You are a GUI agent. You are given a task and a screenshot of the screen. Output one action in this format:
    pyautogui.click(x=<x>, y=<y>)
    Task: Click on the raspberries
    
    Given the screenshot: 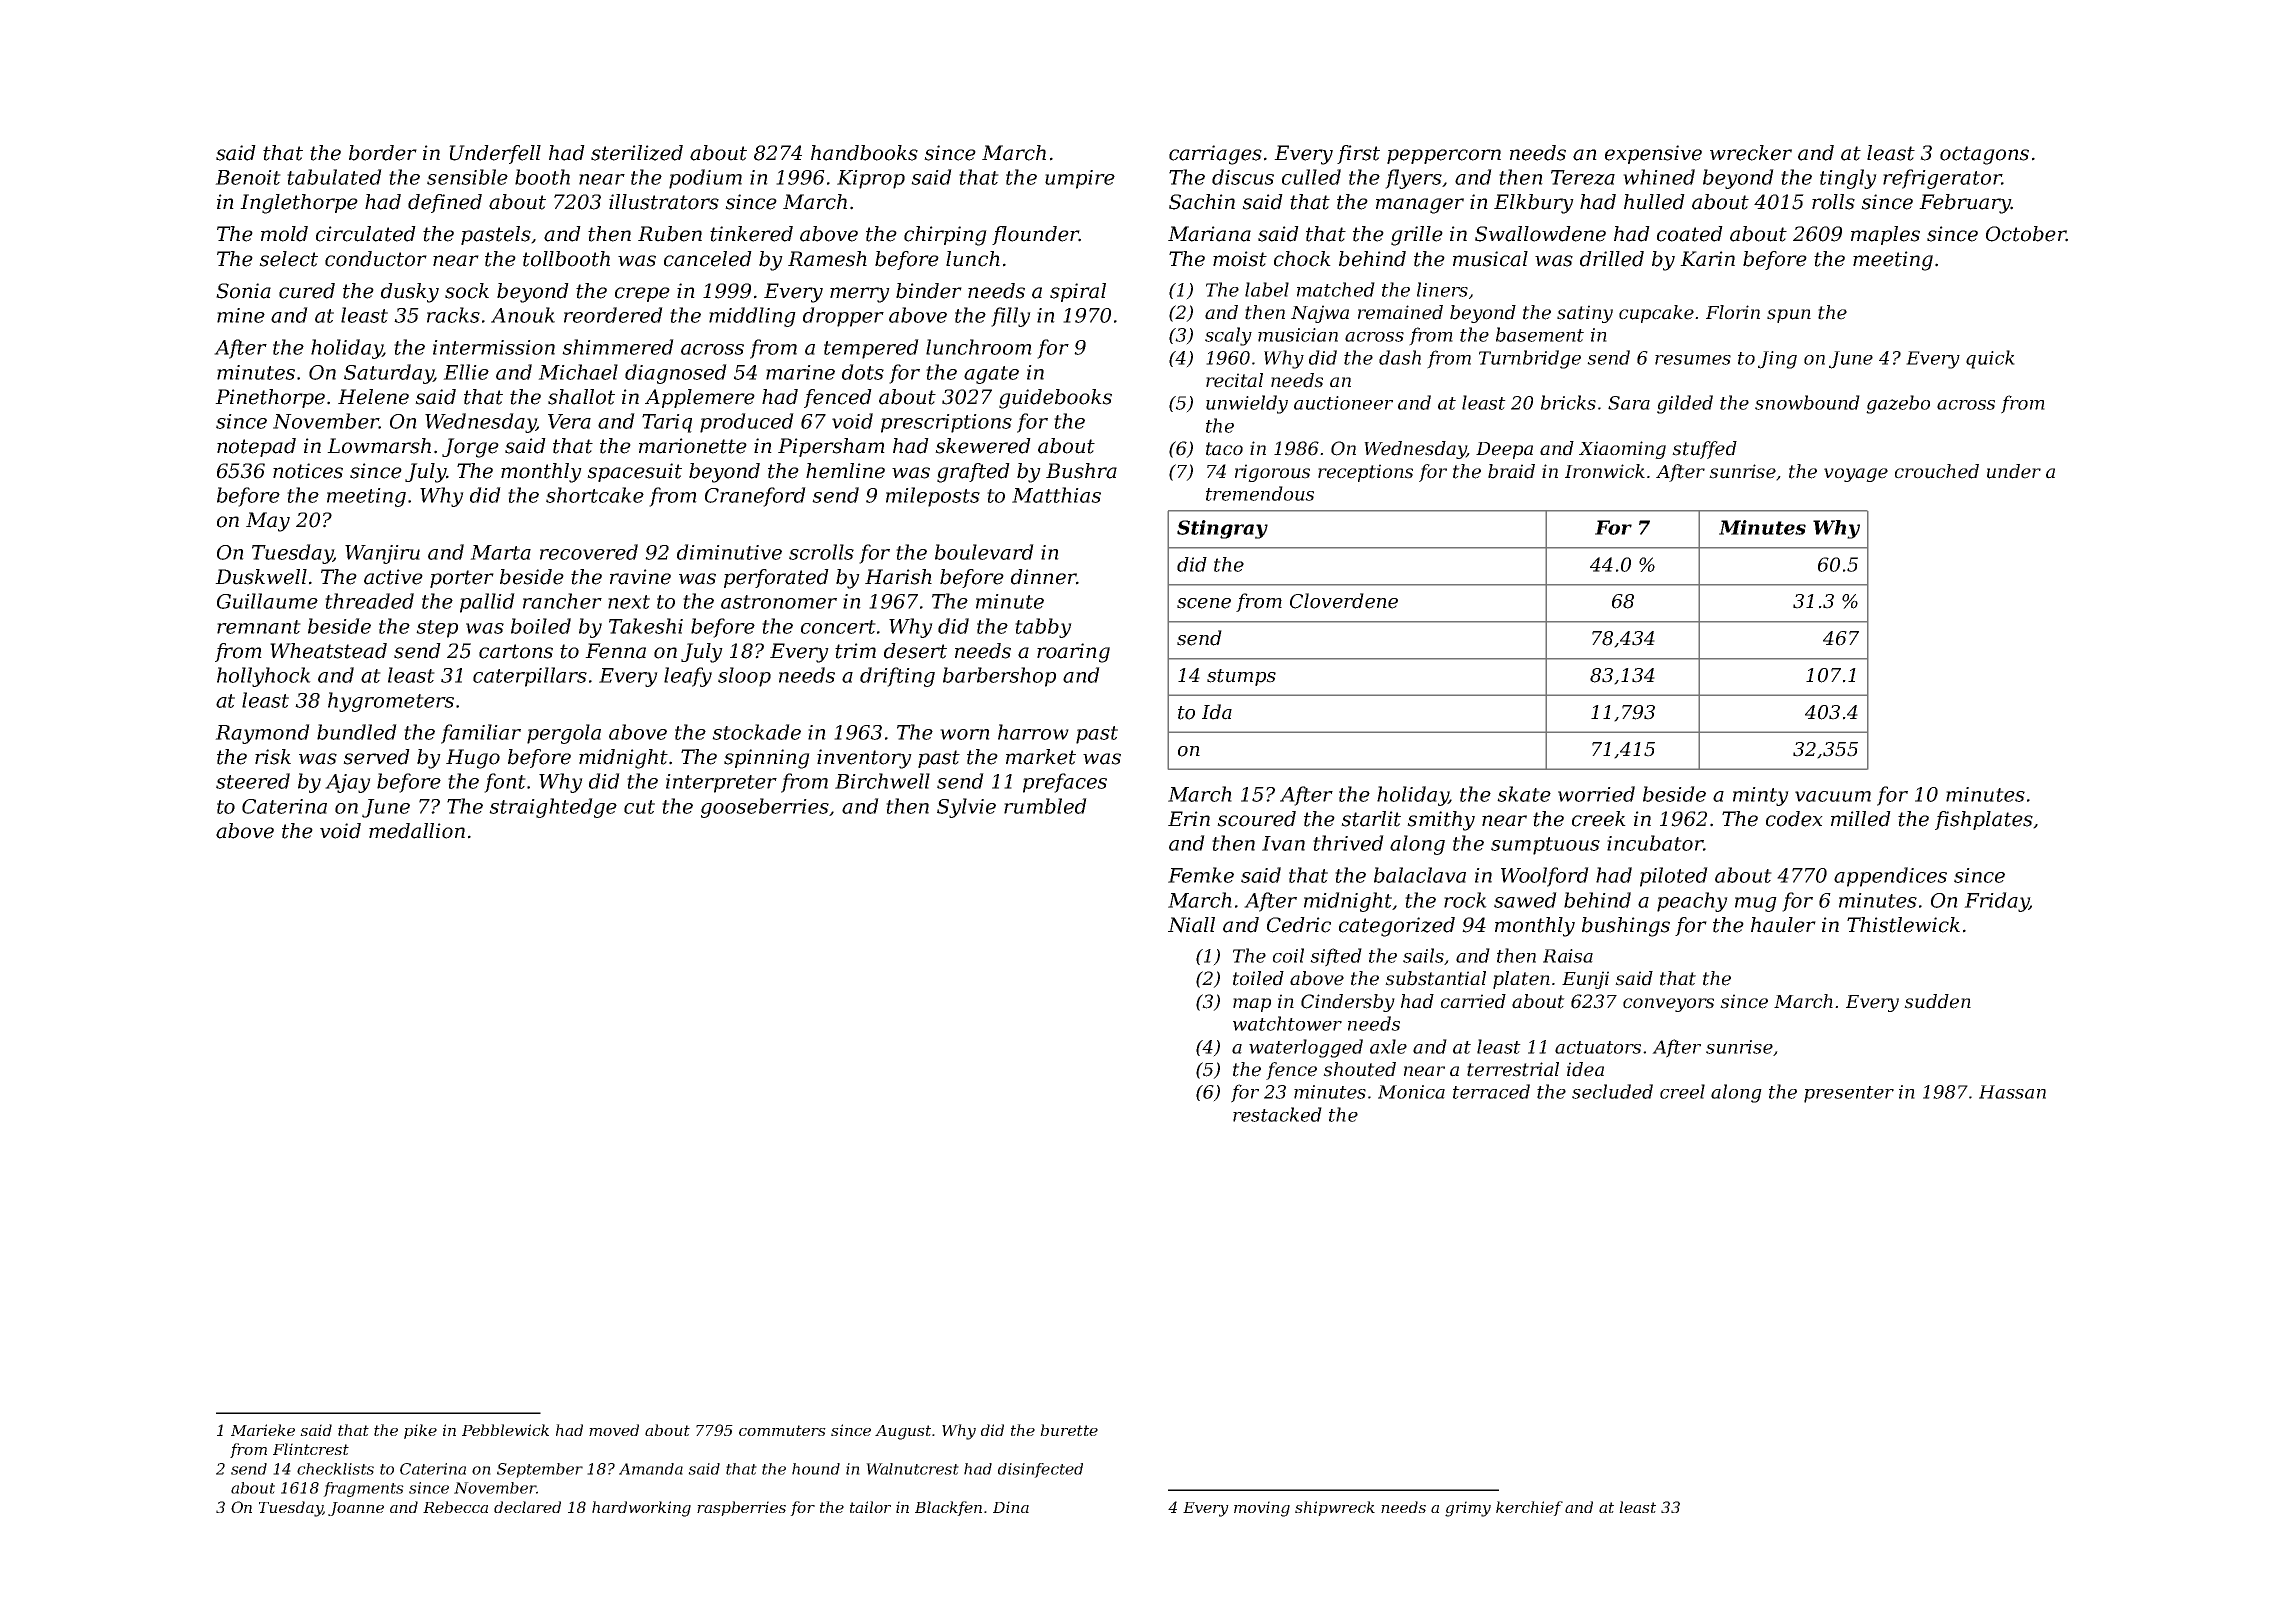 What is the action you would take?
    pyautogui.click(x=741, y=1508)
